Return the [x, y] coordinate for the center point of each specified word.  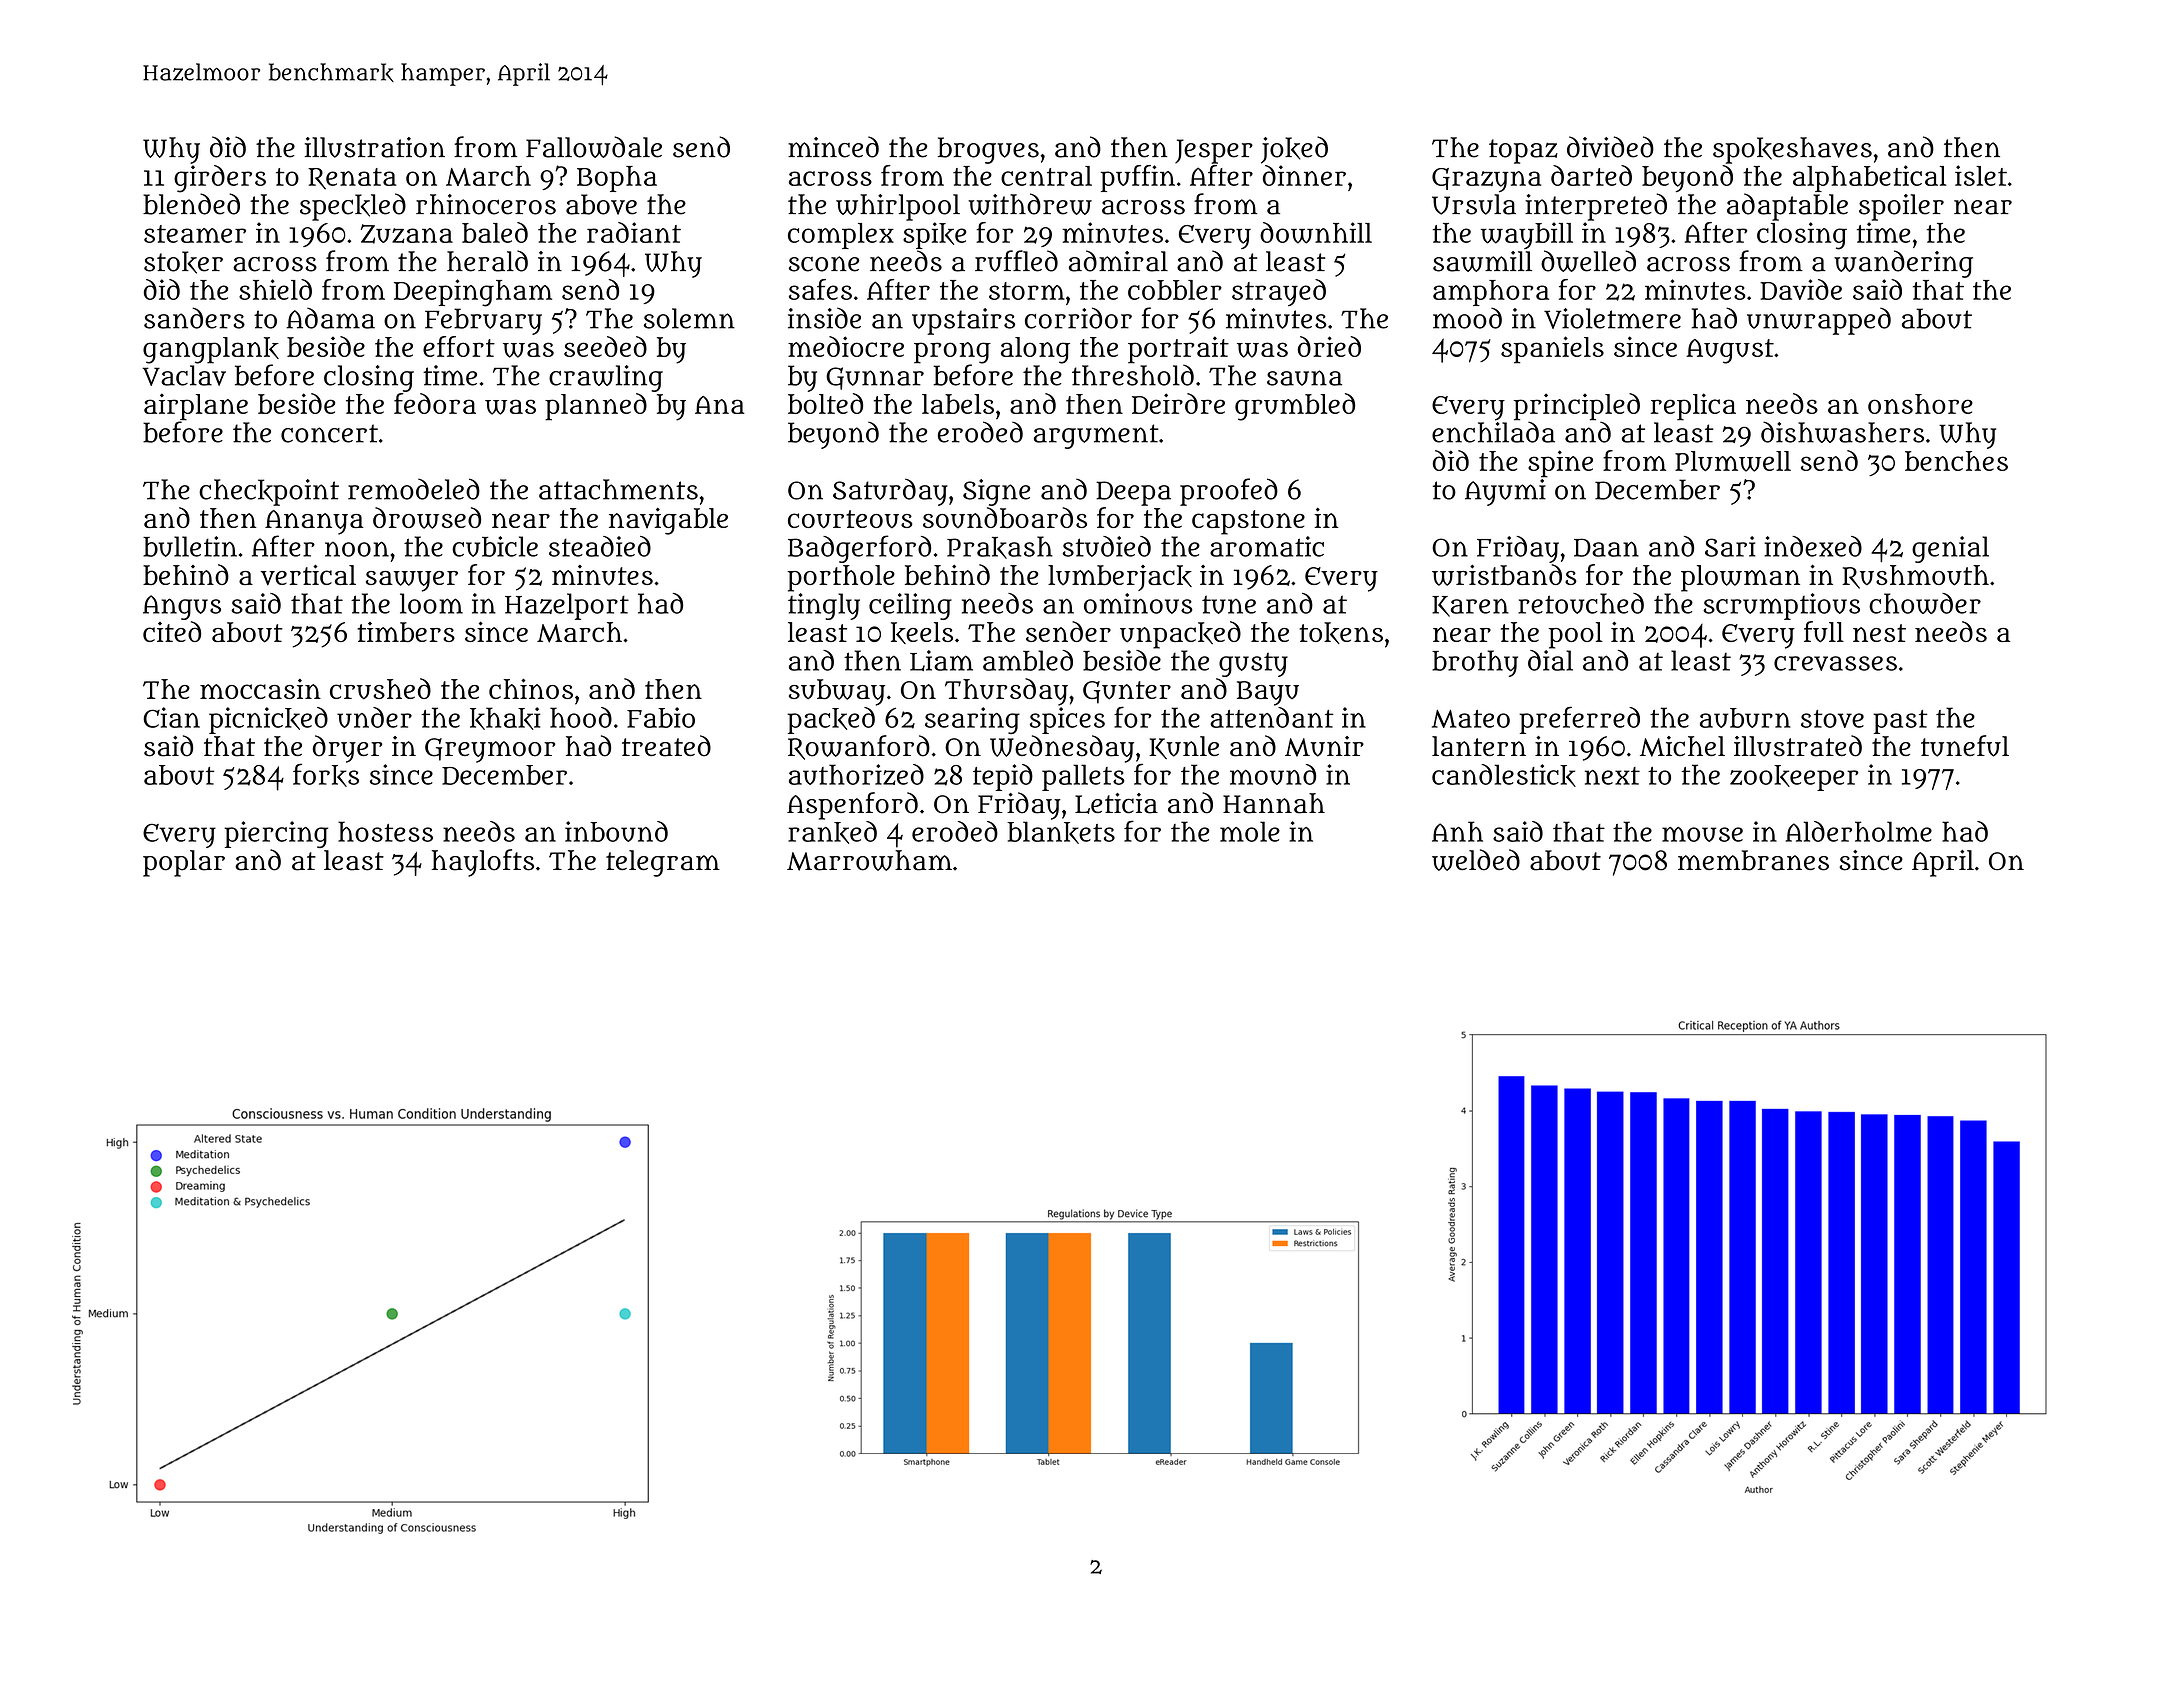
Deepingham [473, 293]
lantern [1479, 746]
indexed [1813, 546]
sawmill [1482, 261]
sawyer [412, 581]
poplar [184, 863]
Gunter [1127, 692]
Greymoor [490, 750]
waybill [1527, 235]
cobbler [1175, 290]
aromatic [1267, 546]
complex [841, 236]
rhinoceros [486, 204]
